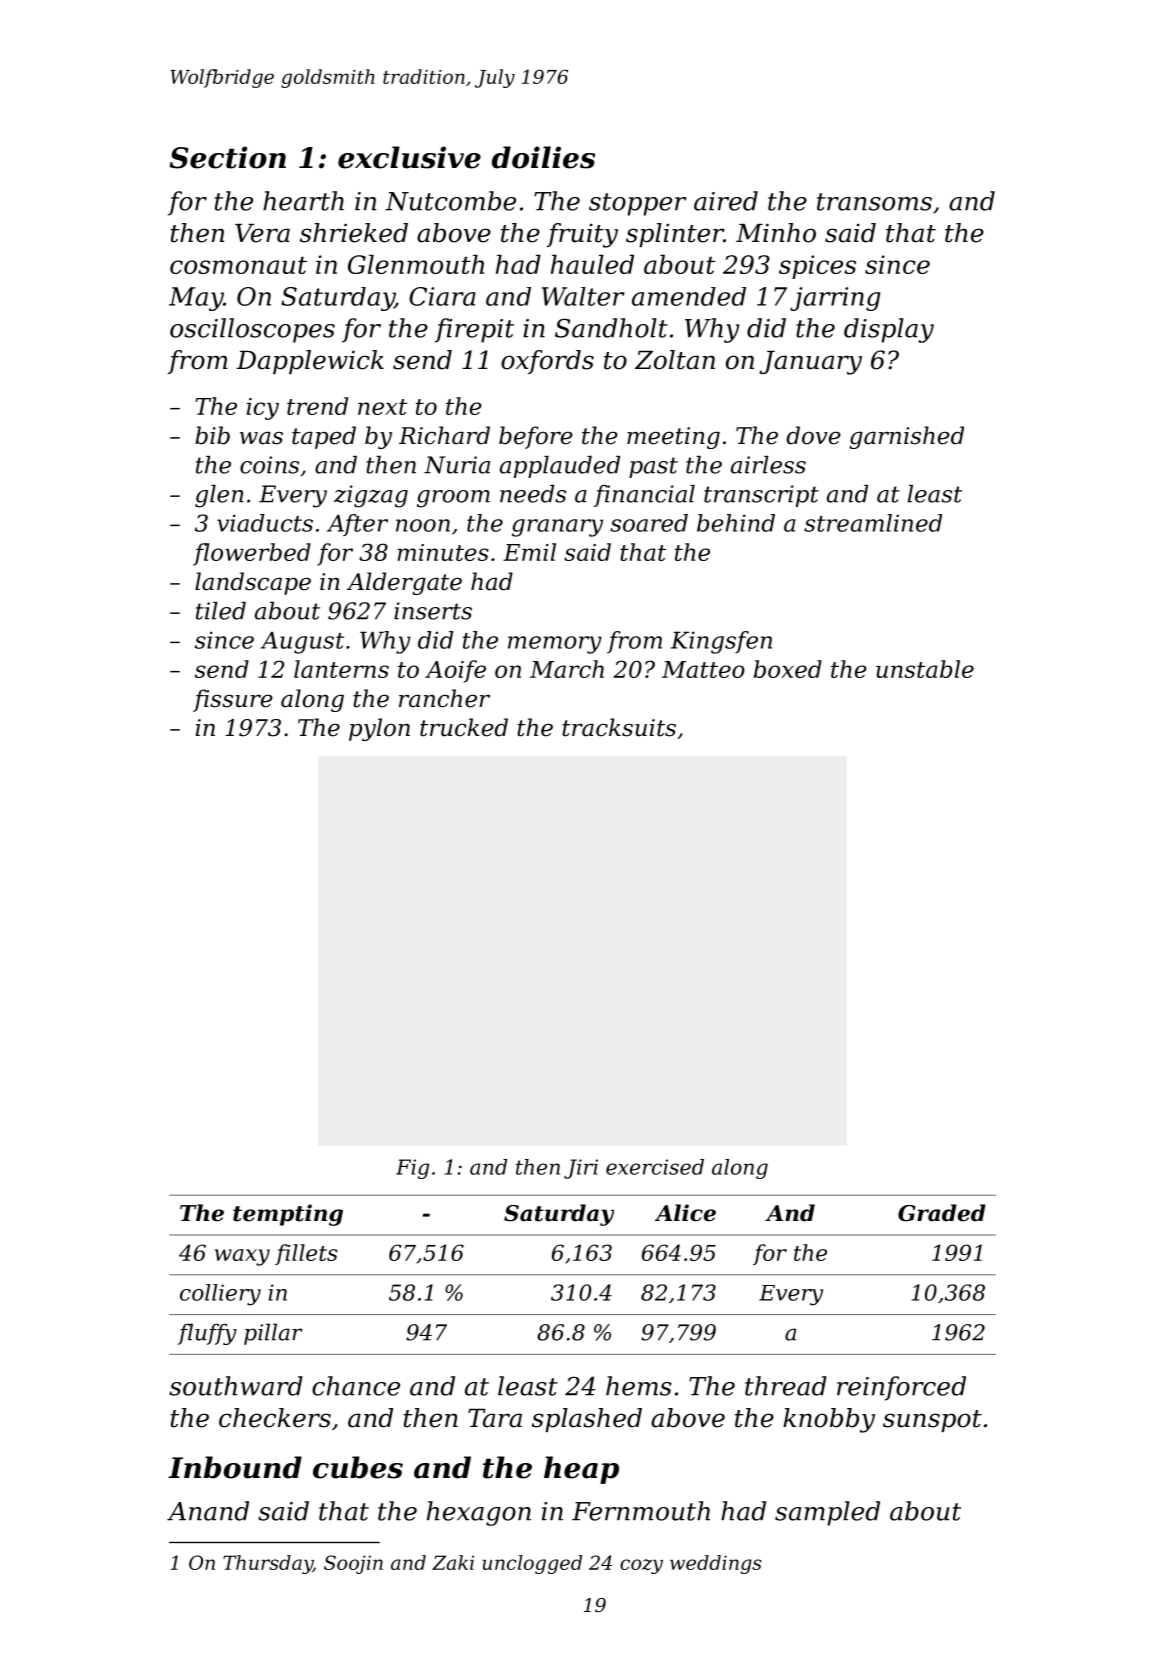 The width and height of the screenshot is (1165, 1654). Describe the element at coordinates (619, 727) in the screenshot. I see `tracksuits` at that location.
